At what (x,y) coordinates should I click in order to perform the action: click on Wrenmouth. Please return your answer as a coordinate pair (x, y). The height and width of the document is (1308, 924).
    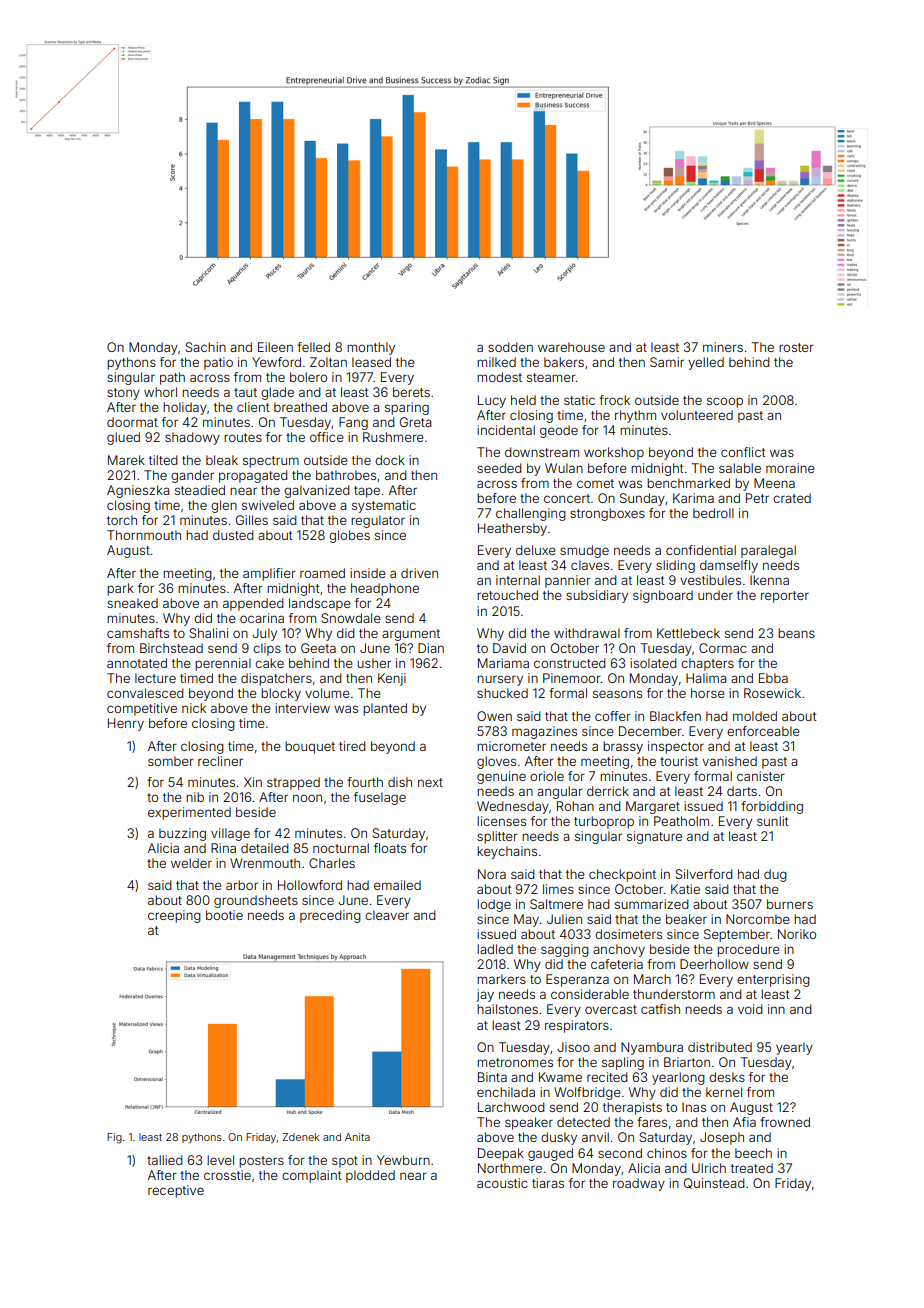
    Looking at the image, I should click on (265, 863).
